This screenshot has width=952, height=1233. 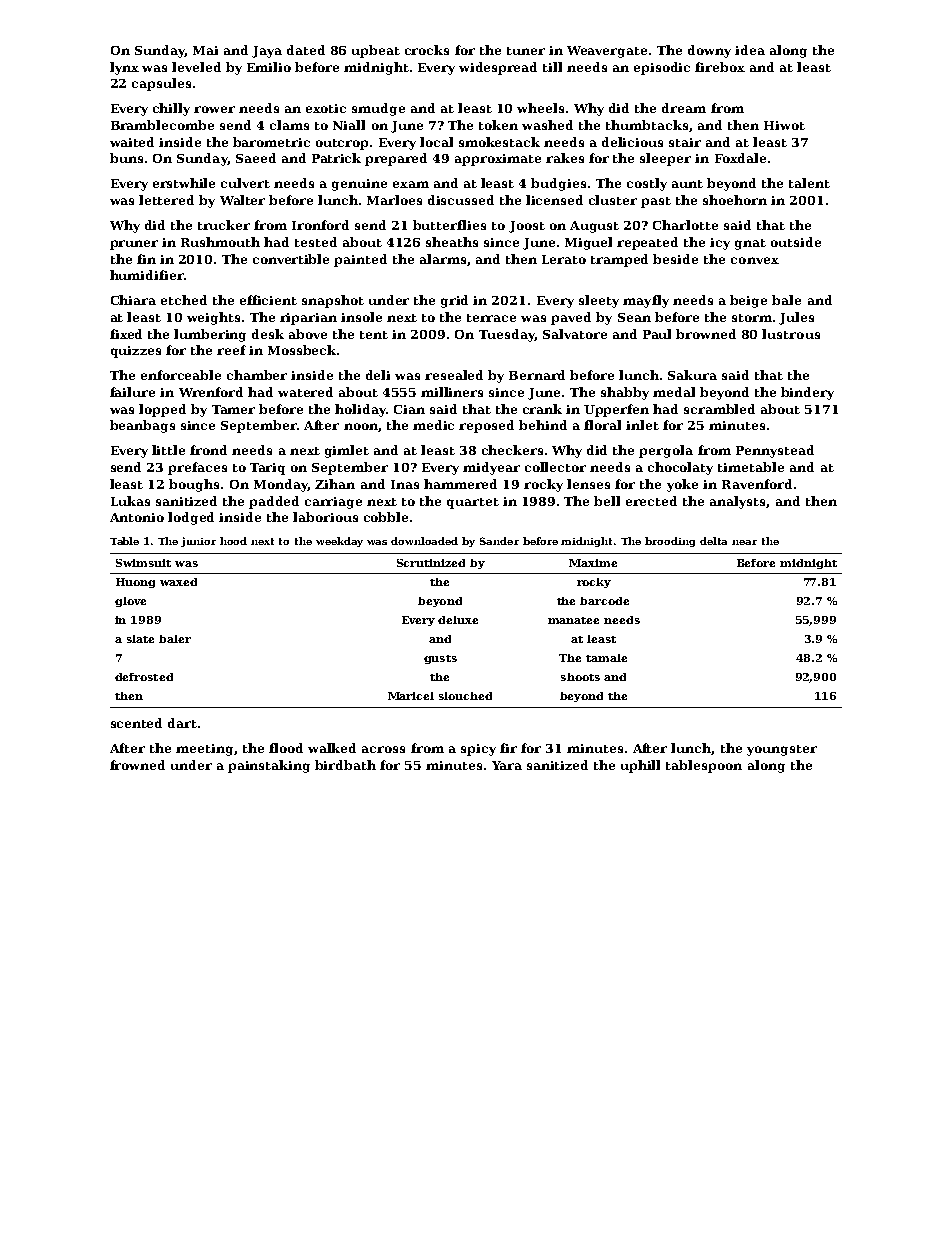 What do you see at coordinates (748, 301) in the screenshot?
I see `beige` at bounding box center [748, 301].
